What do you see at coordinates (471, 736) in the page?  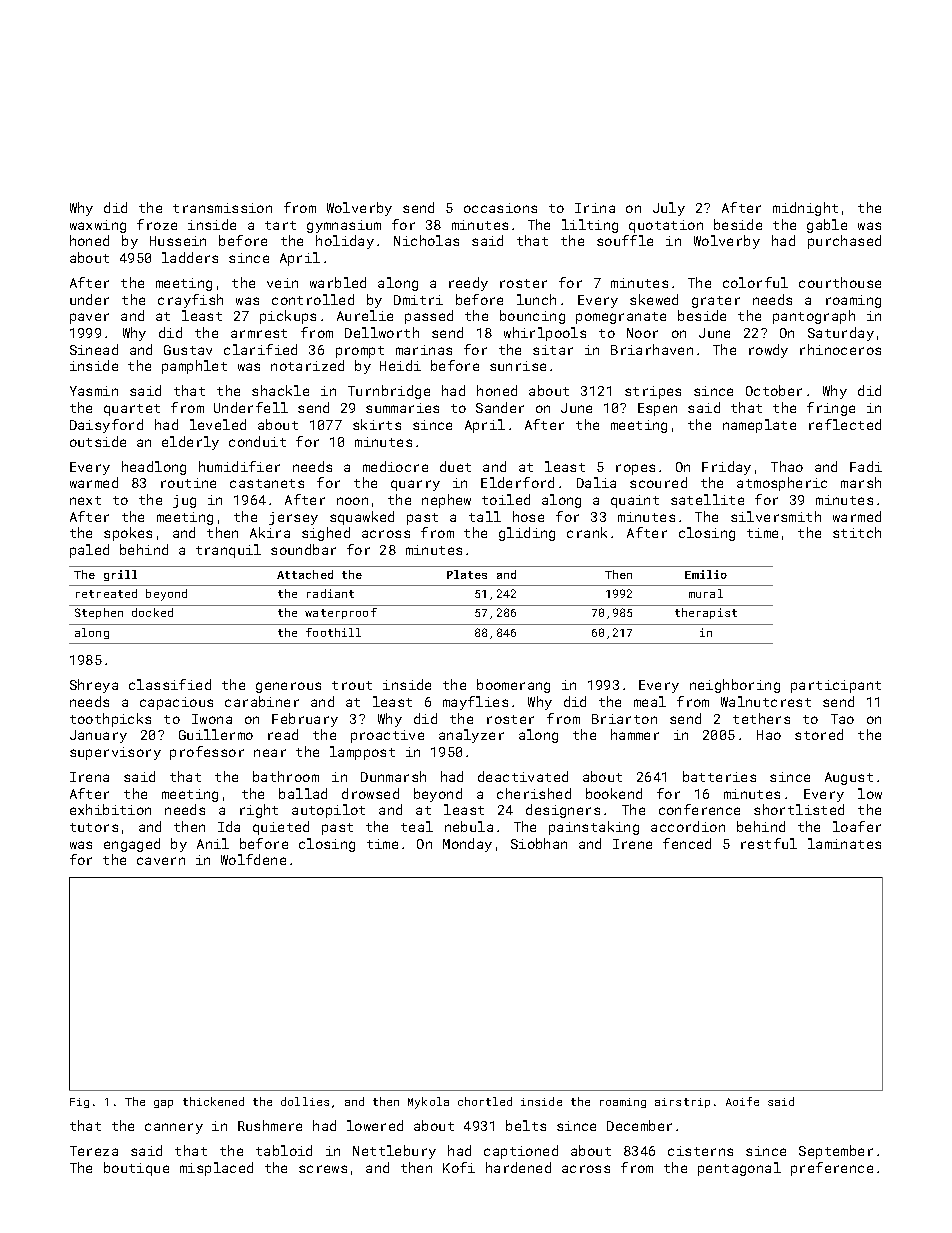 I see `analyzer` at bounding box center [471, 736].
